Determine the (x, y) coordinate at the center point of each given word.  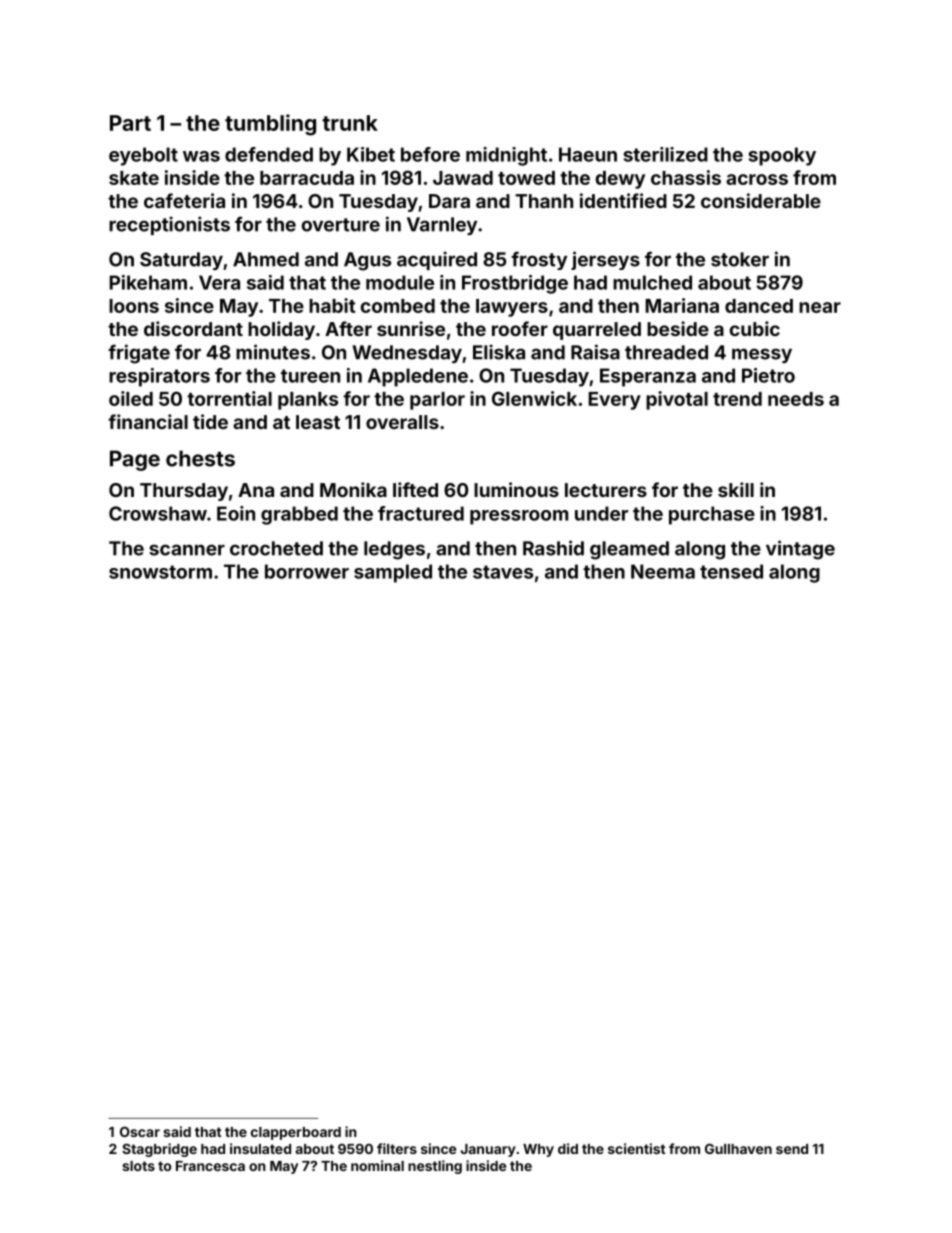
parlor (437, 401)
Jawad (463, 178)
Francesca (210, 1166)
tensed (731, 571)
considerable (761, 200)
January (488, 1150)
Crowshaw (158, 513)
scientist (637, 1148)
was (201, 156)
